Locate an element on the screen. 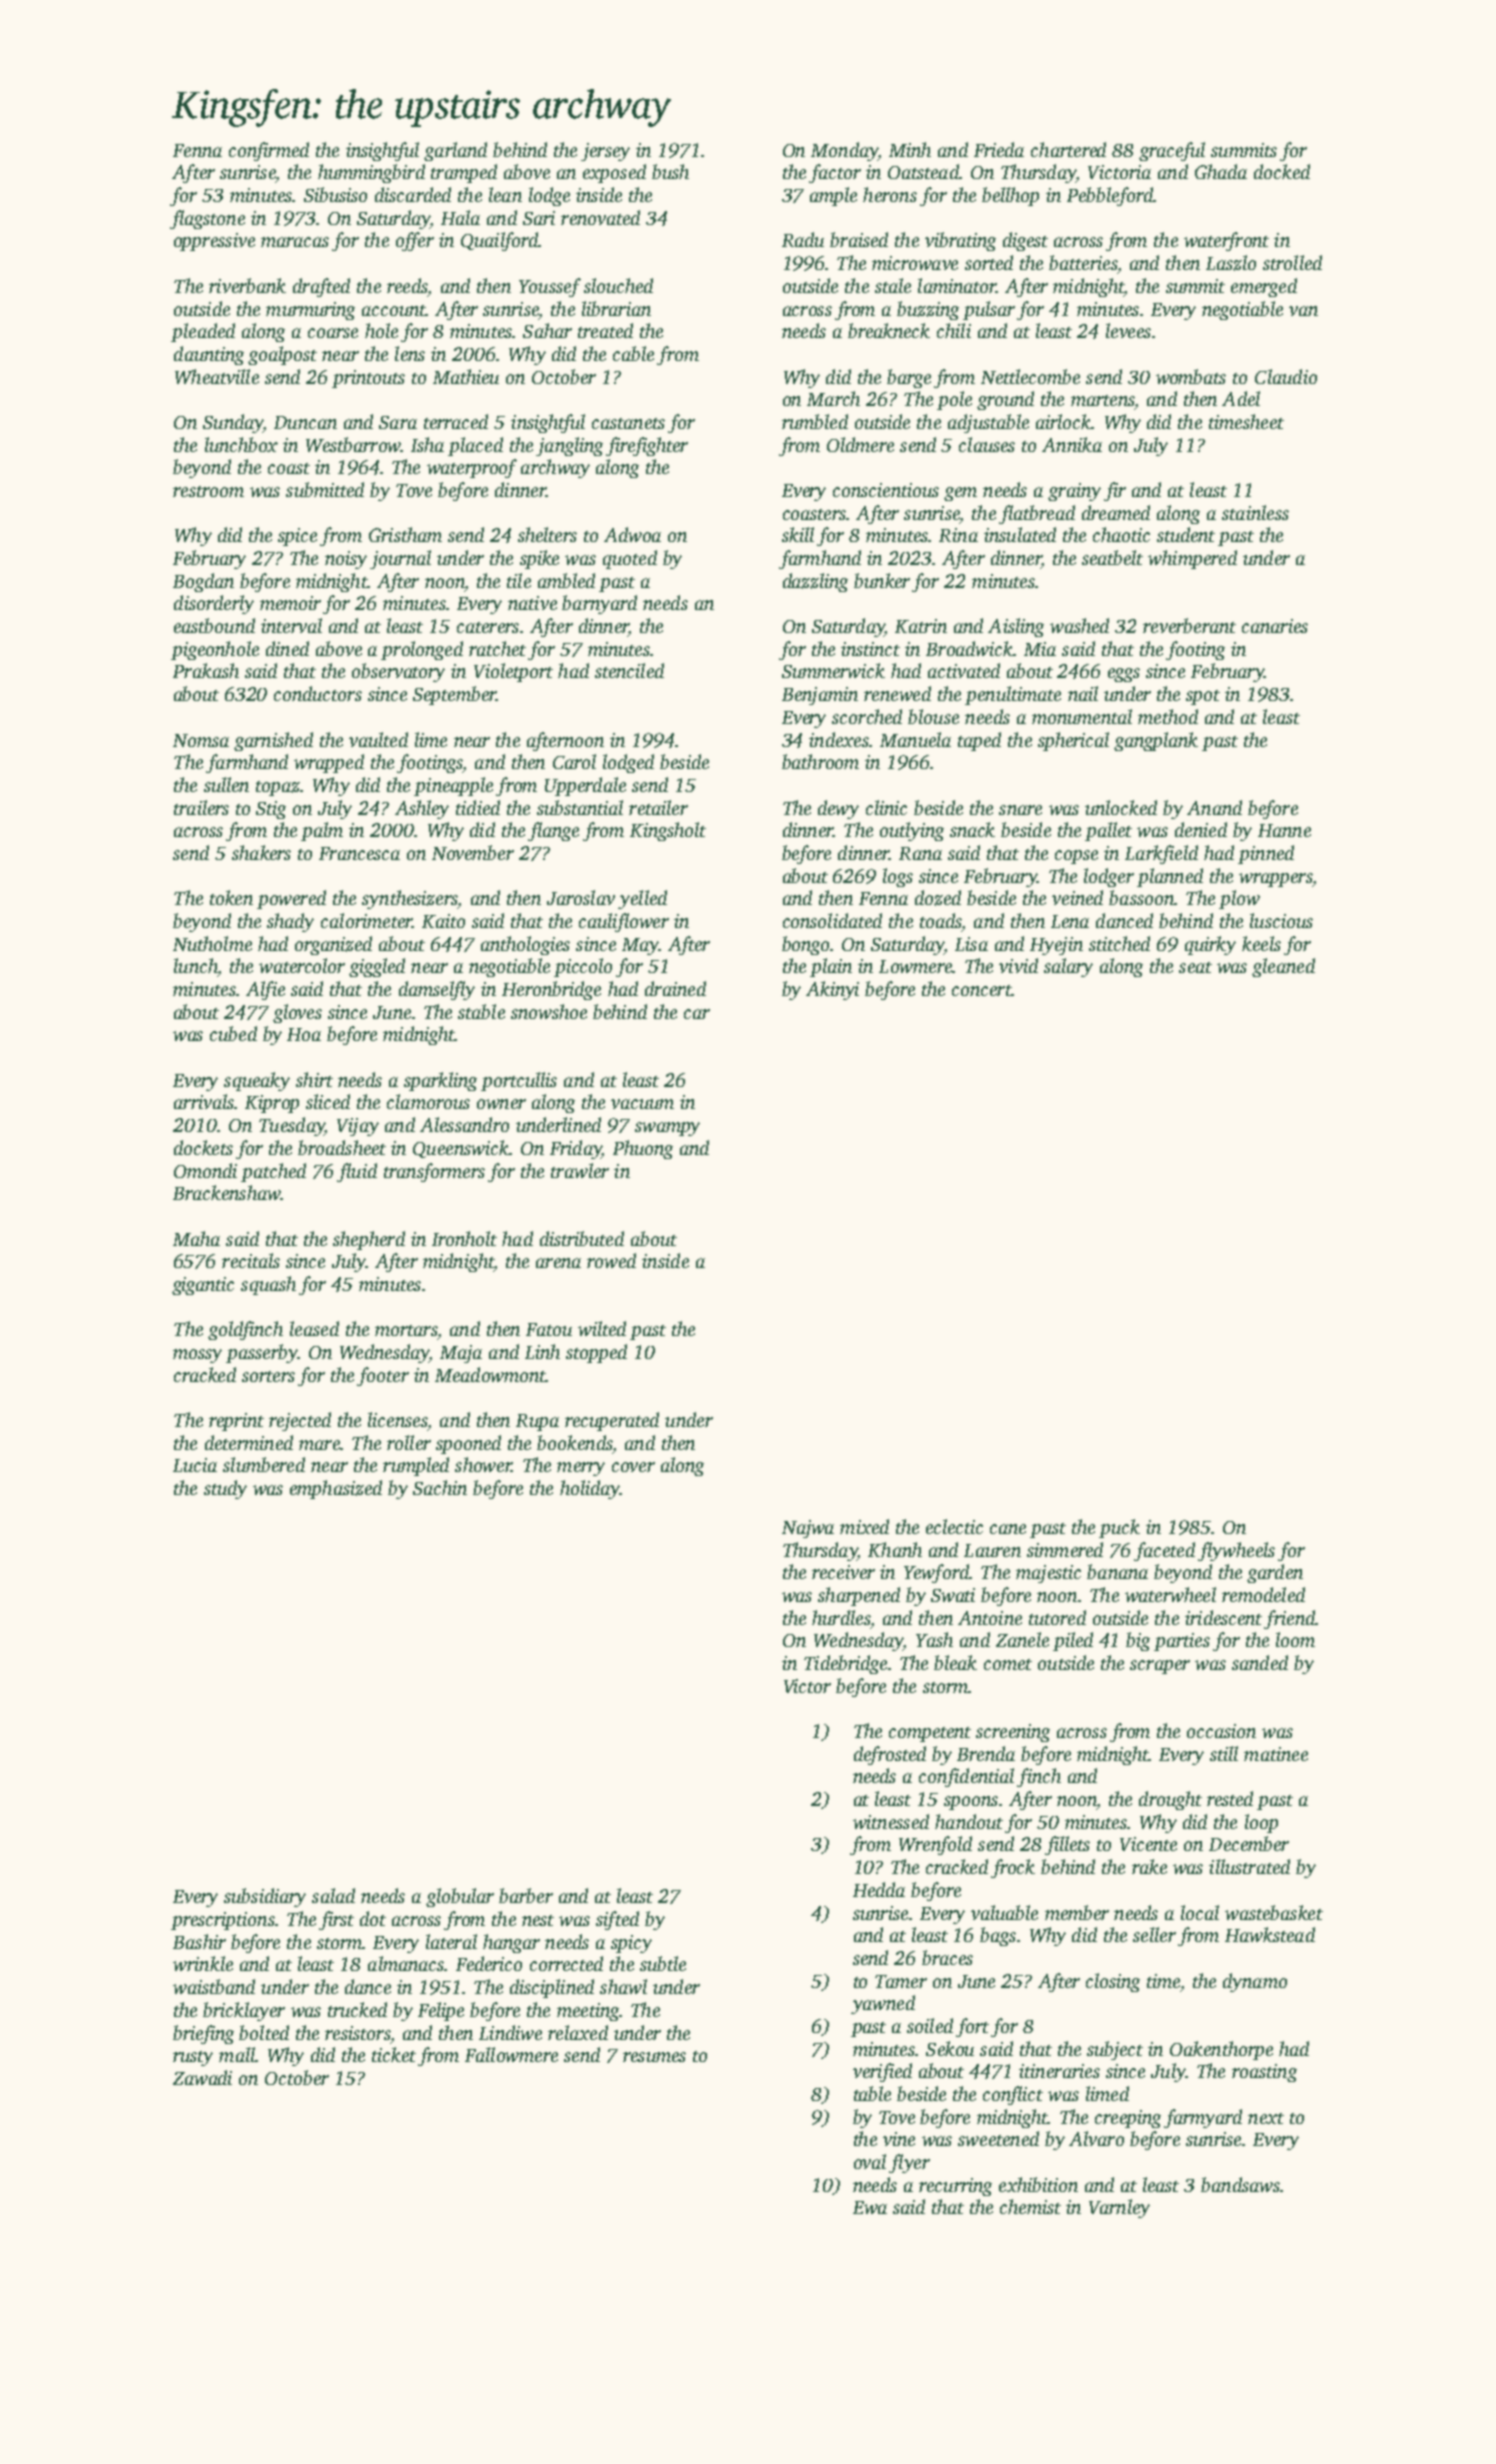 Image resolution: width=1496 pixels, height=2464 pixels. globular is located at coordinates (460, 1897).
